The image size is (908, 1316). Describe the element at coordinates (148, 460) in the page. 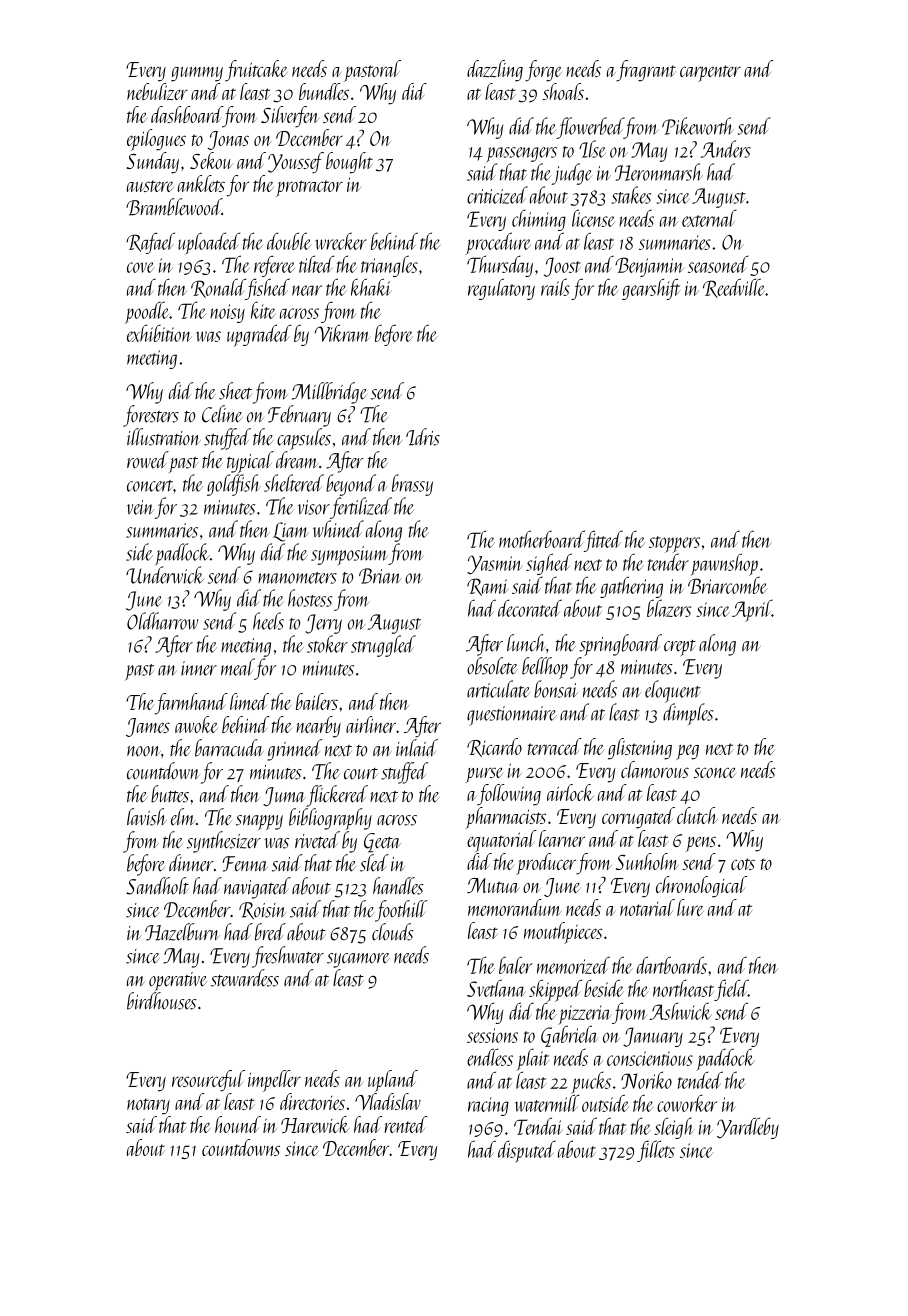

I see `rowed` at that location.
